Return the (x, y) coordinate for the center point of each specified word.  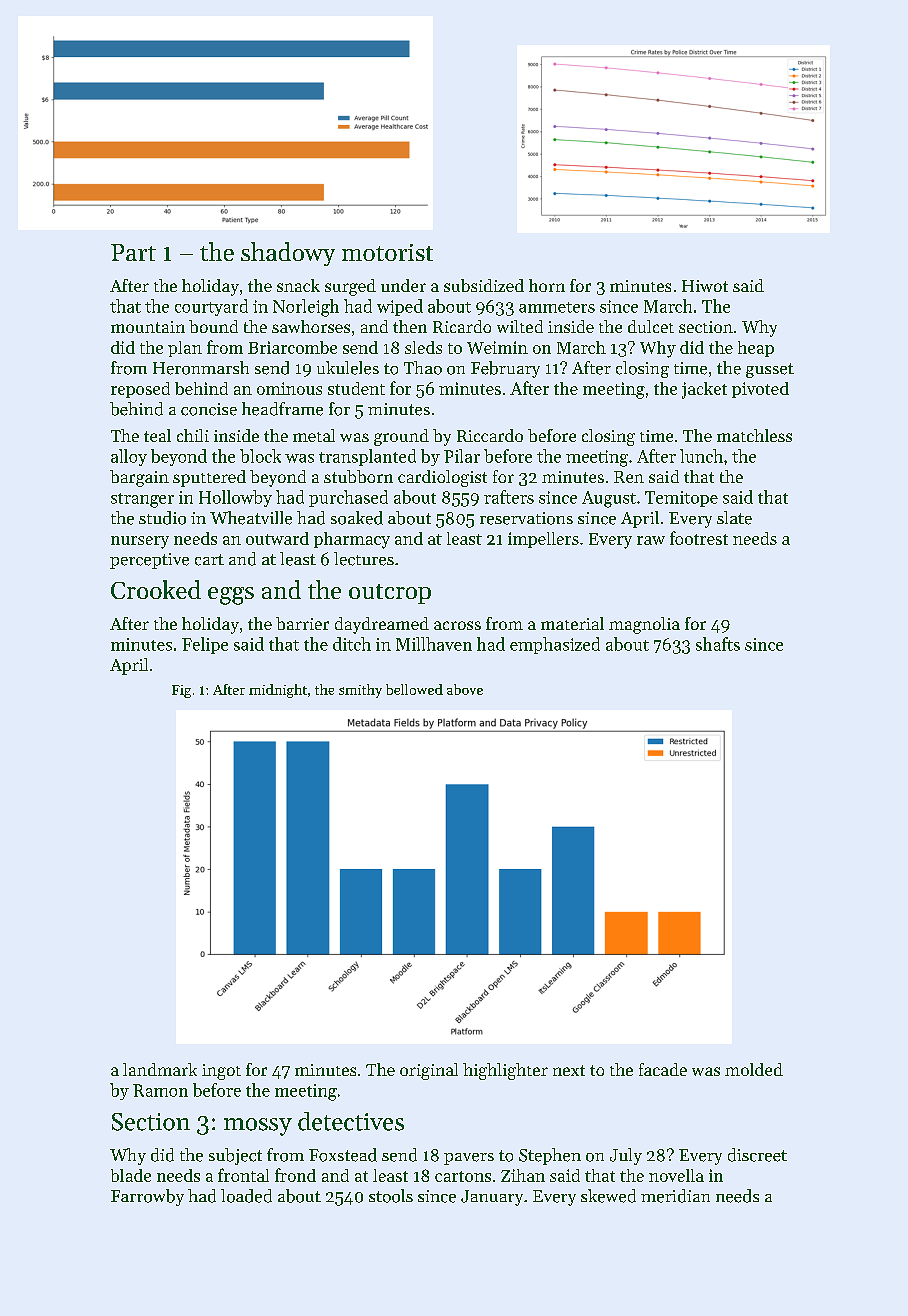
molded (754, 1069)
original (429, 1071)
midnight (278, 691)
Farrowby (147, 1197)
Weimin (497, 347)
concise (209, 409)
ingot (221, 1072)
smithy (360, 691)
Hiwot (705, 286)
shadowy (288, 254)
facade (663, 1069)
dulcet (651, 326)
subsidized (484, 285)
